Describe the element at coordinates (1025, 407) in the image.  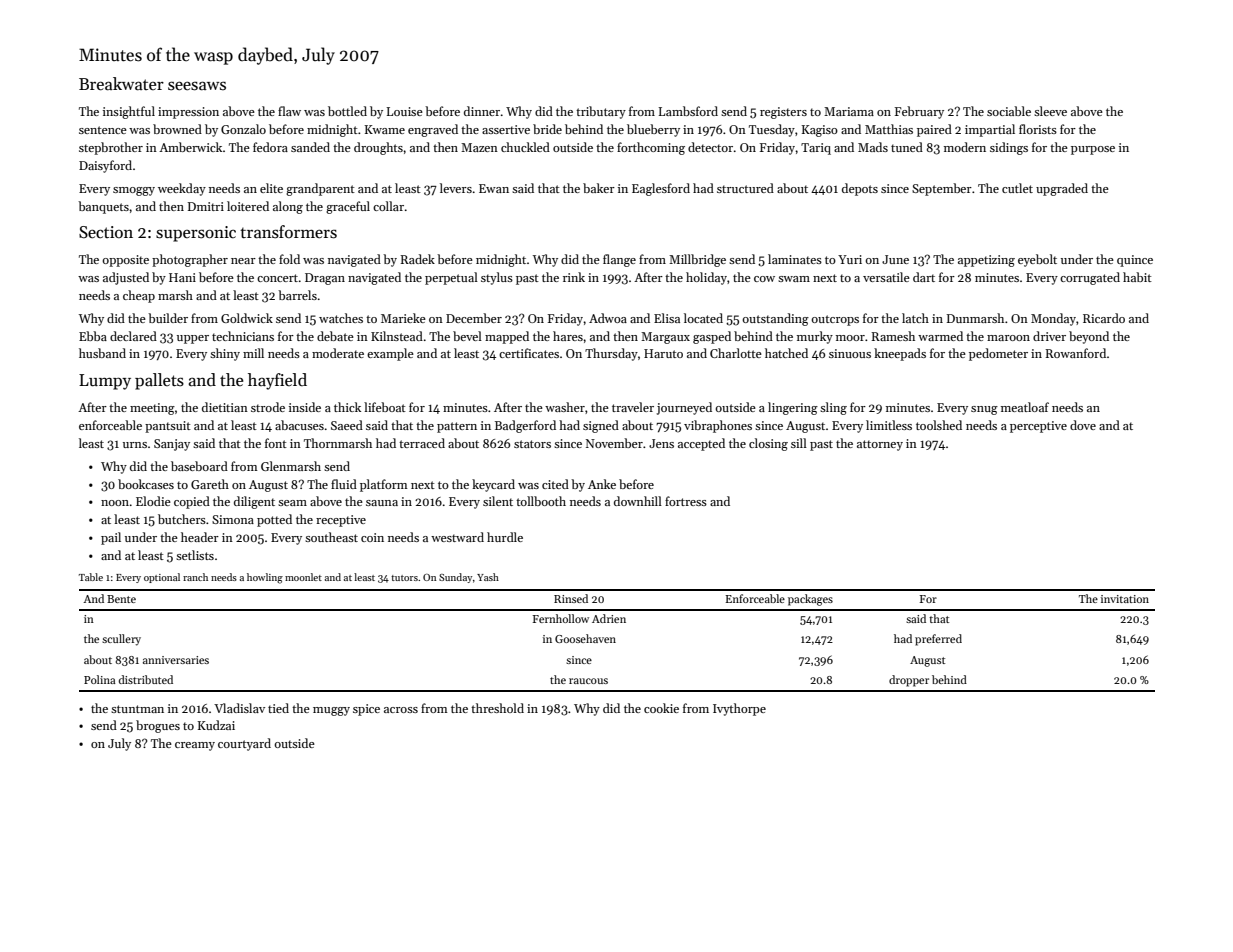
I see `meatloaf` at that location.
